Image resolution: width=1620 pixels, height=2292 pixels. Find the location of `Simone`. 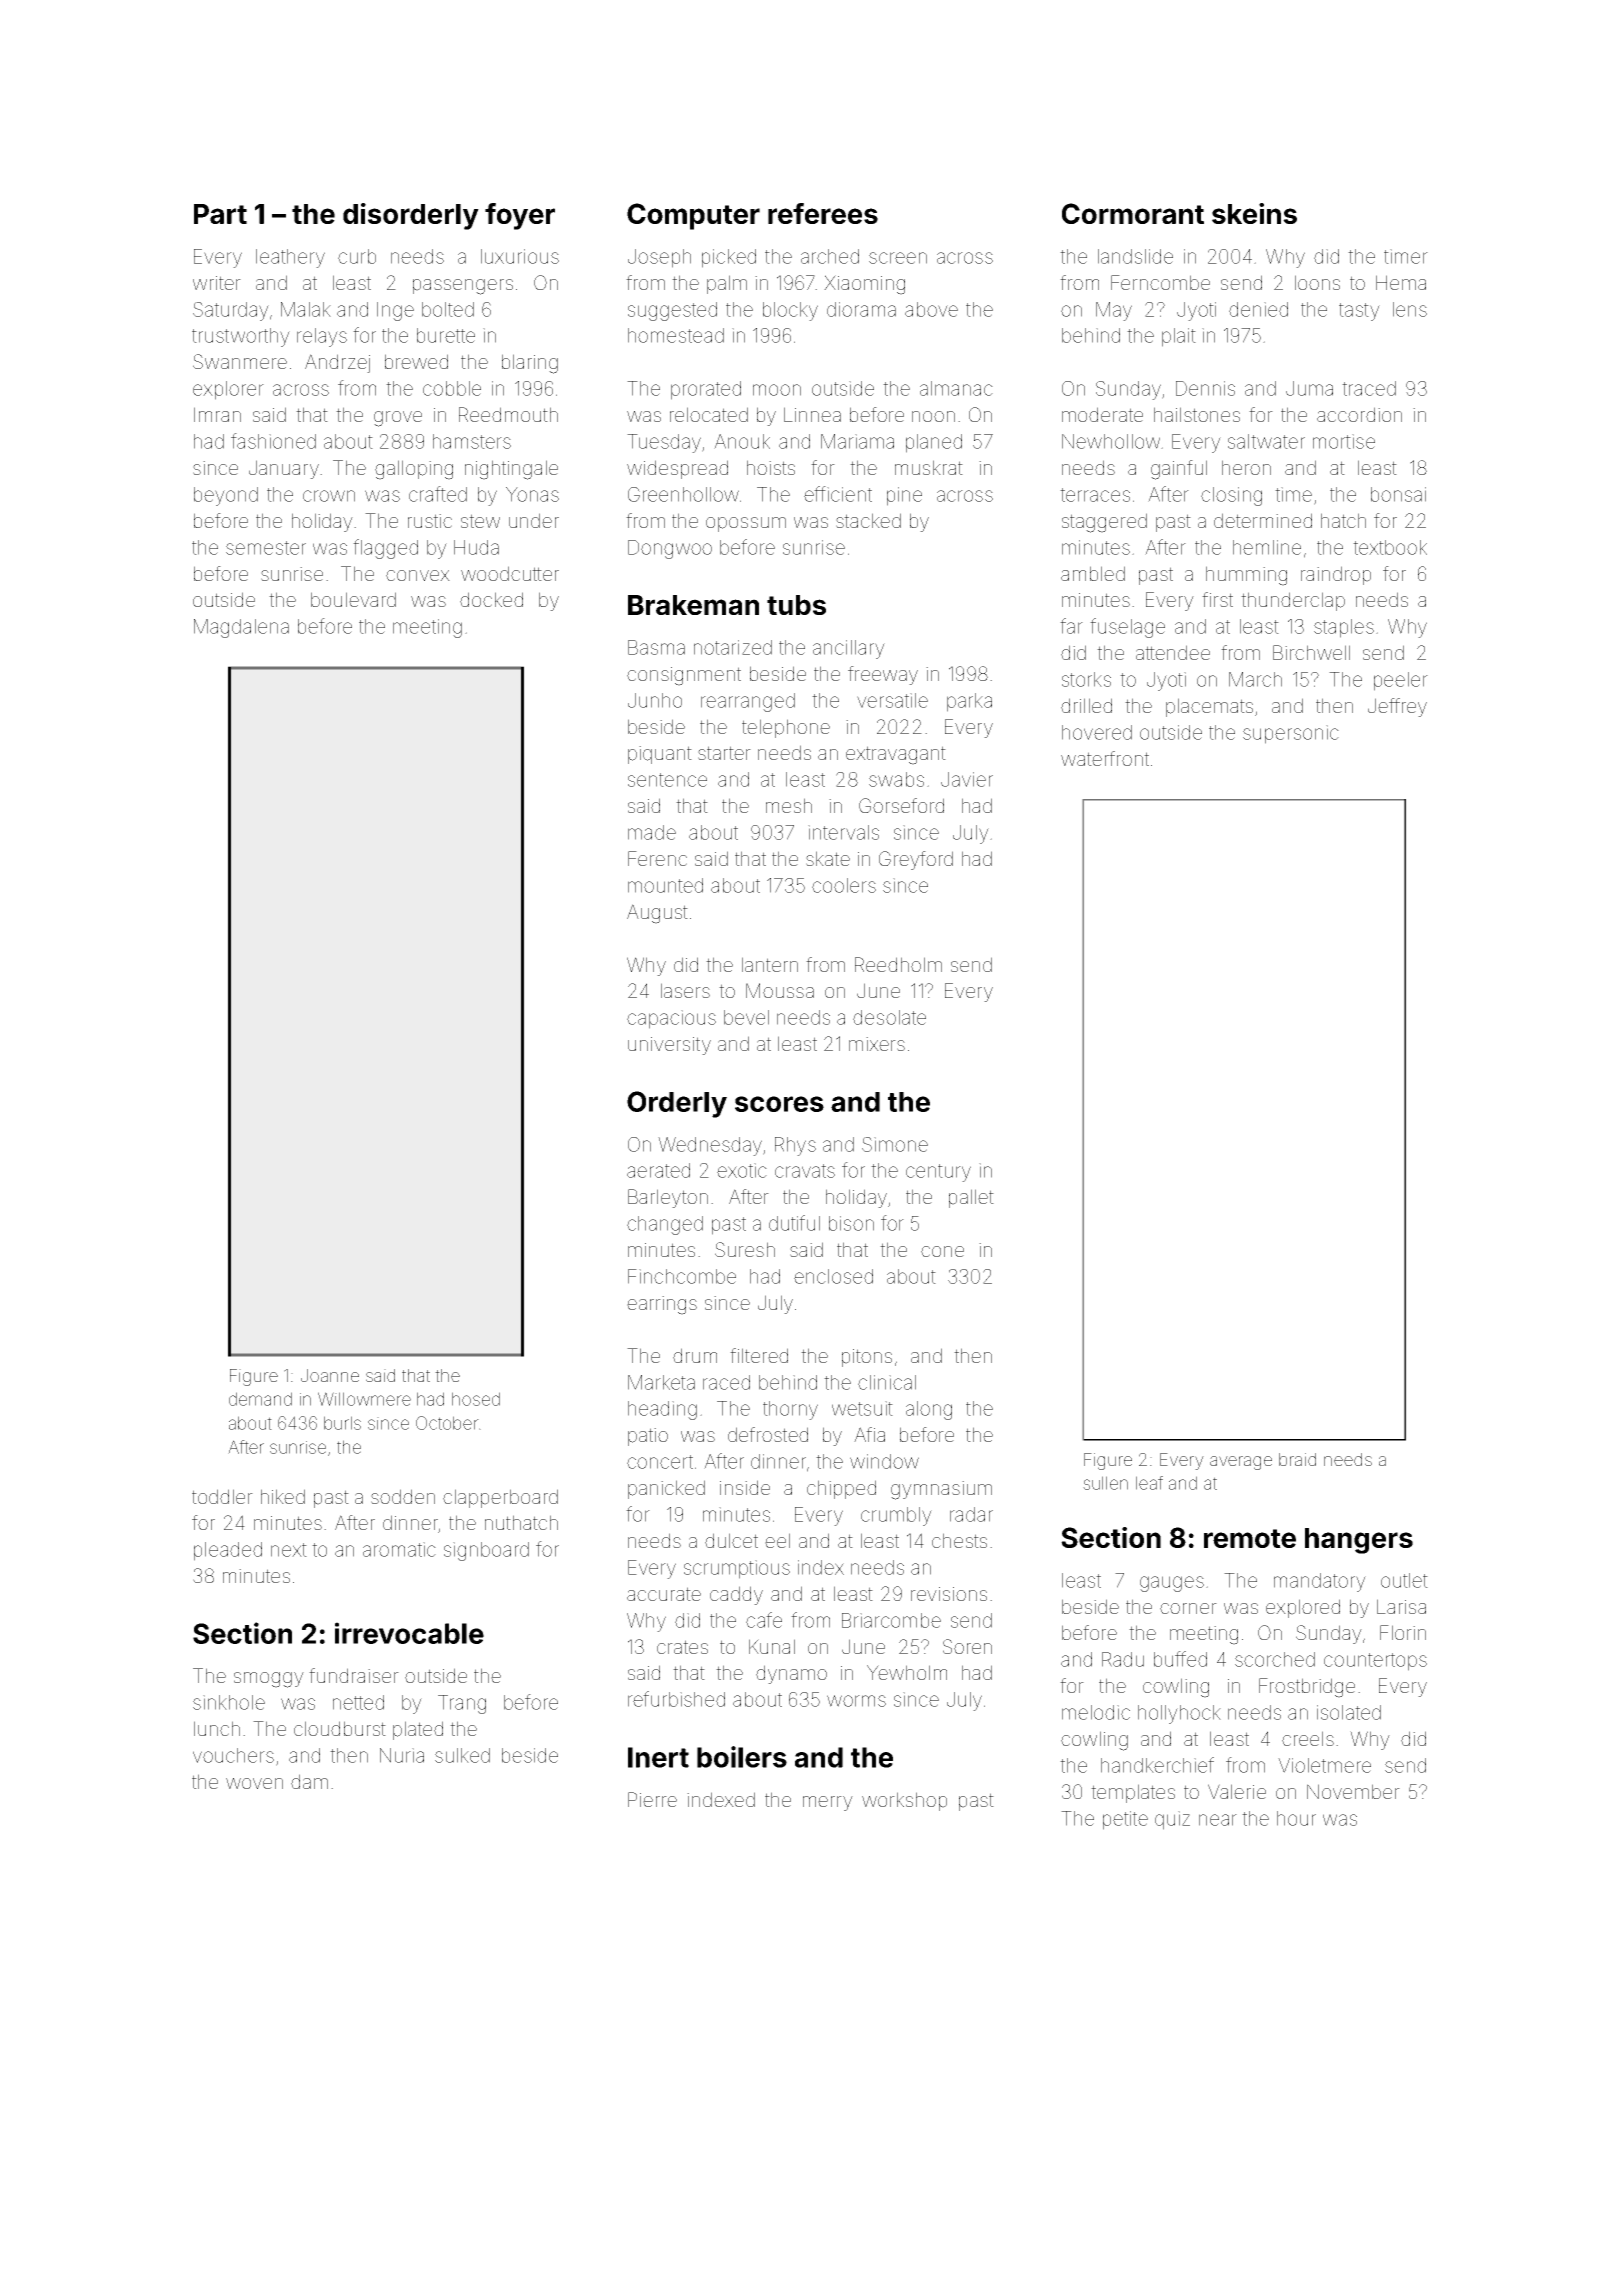

Simone is located at coordinates (895, 1144).
